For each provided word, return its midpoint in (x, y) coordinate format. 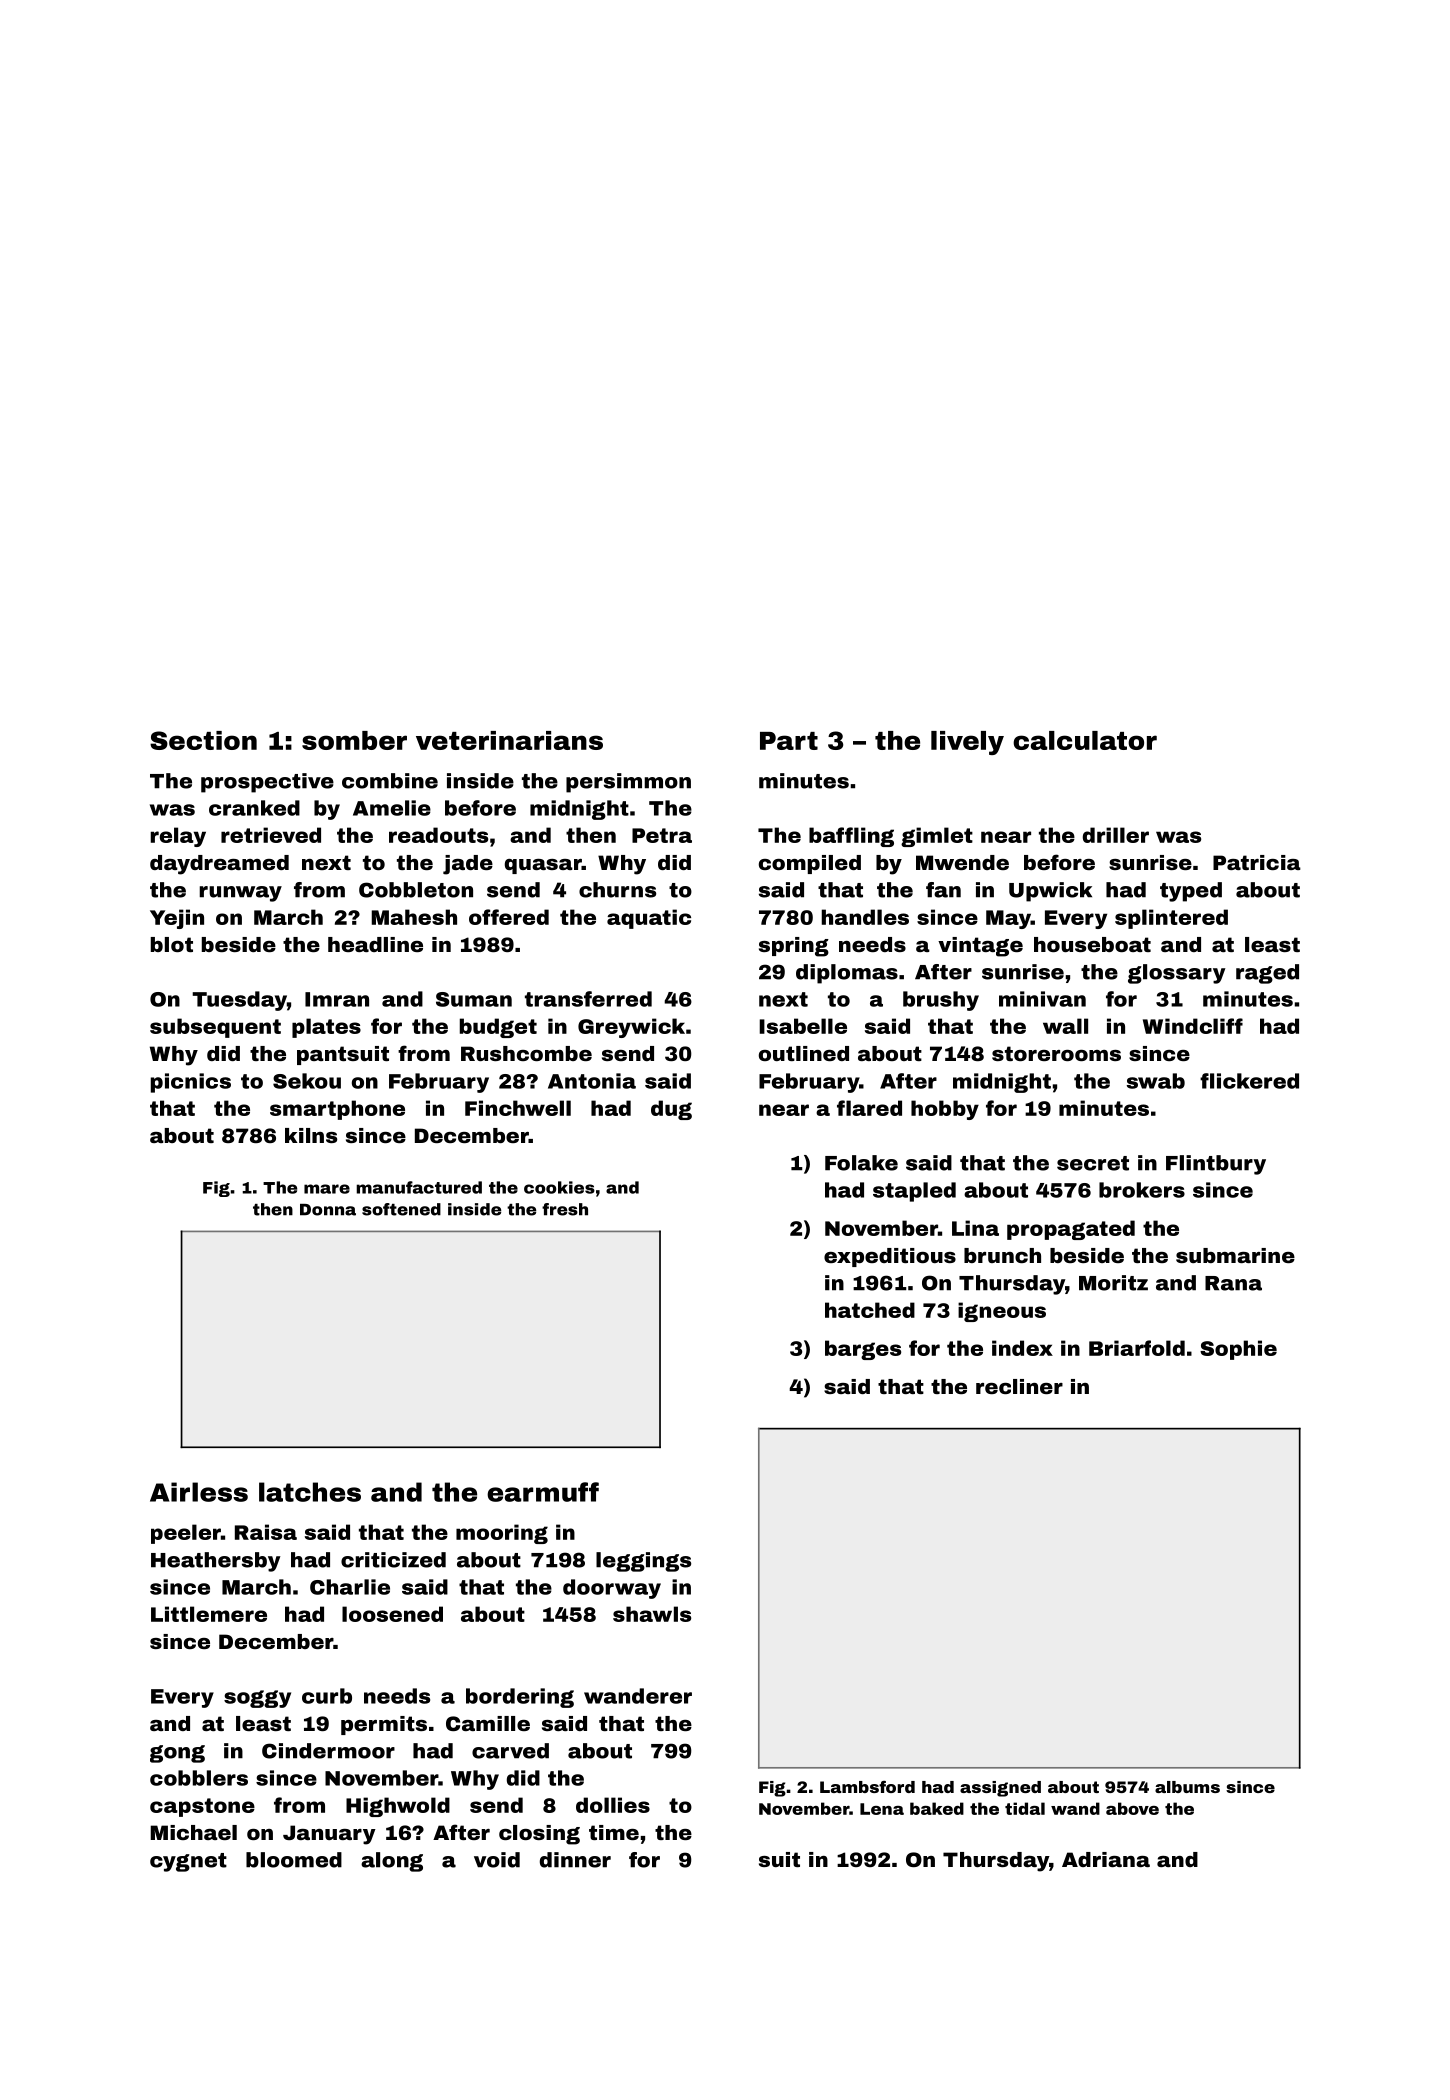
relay (178, 837)
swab (1156, 1081)
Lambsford (867, 1787)
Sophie (1238, 1350)
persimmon (628, 783)
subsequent (215, 1028)
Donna (328, 1210)
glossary (1176, 974)
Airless (199, 1492)
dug (671, 1110)
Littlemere (209, 1614)
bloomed (294, 1860)
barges (863, 1350)
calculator (1085, 740)
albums (1187, 1787)
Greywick (631, 1028)
